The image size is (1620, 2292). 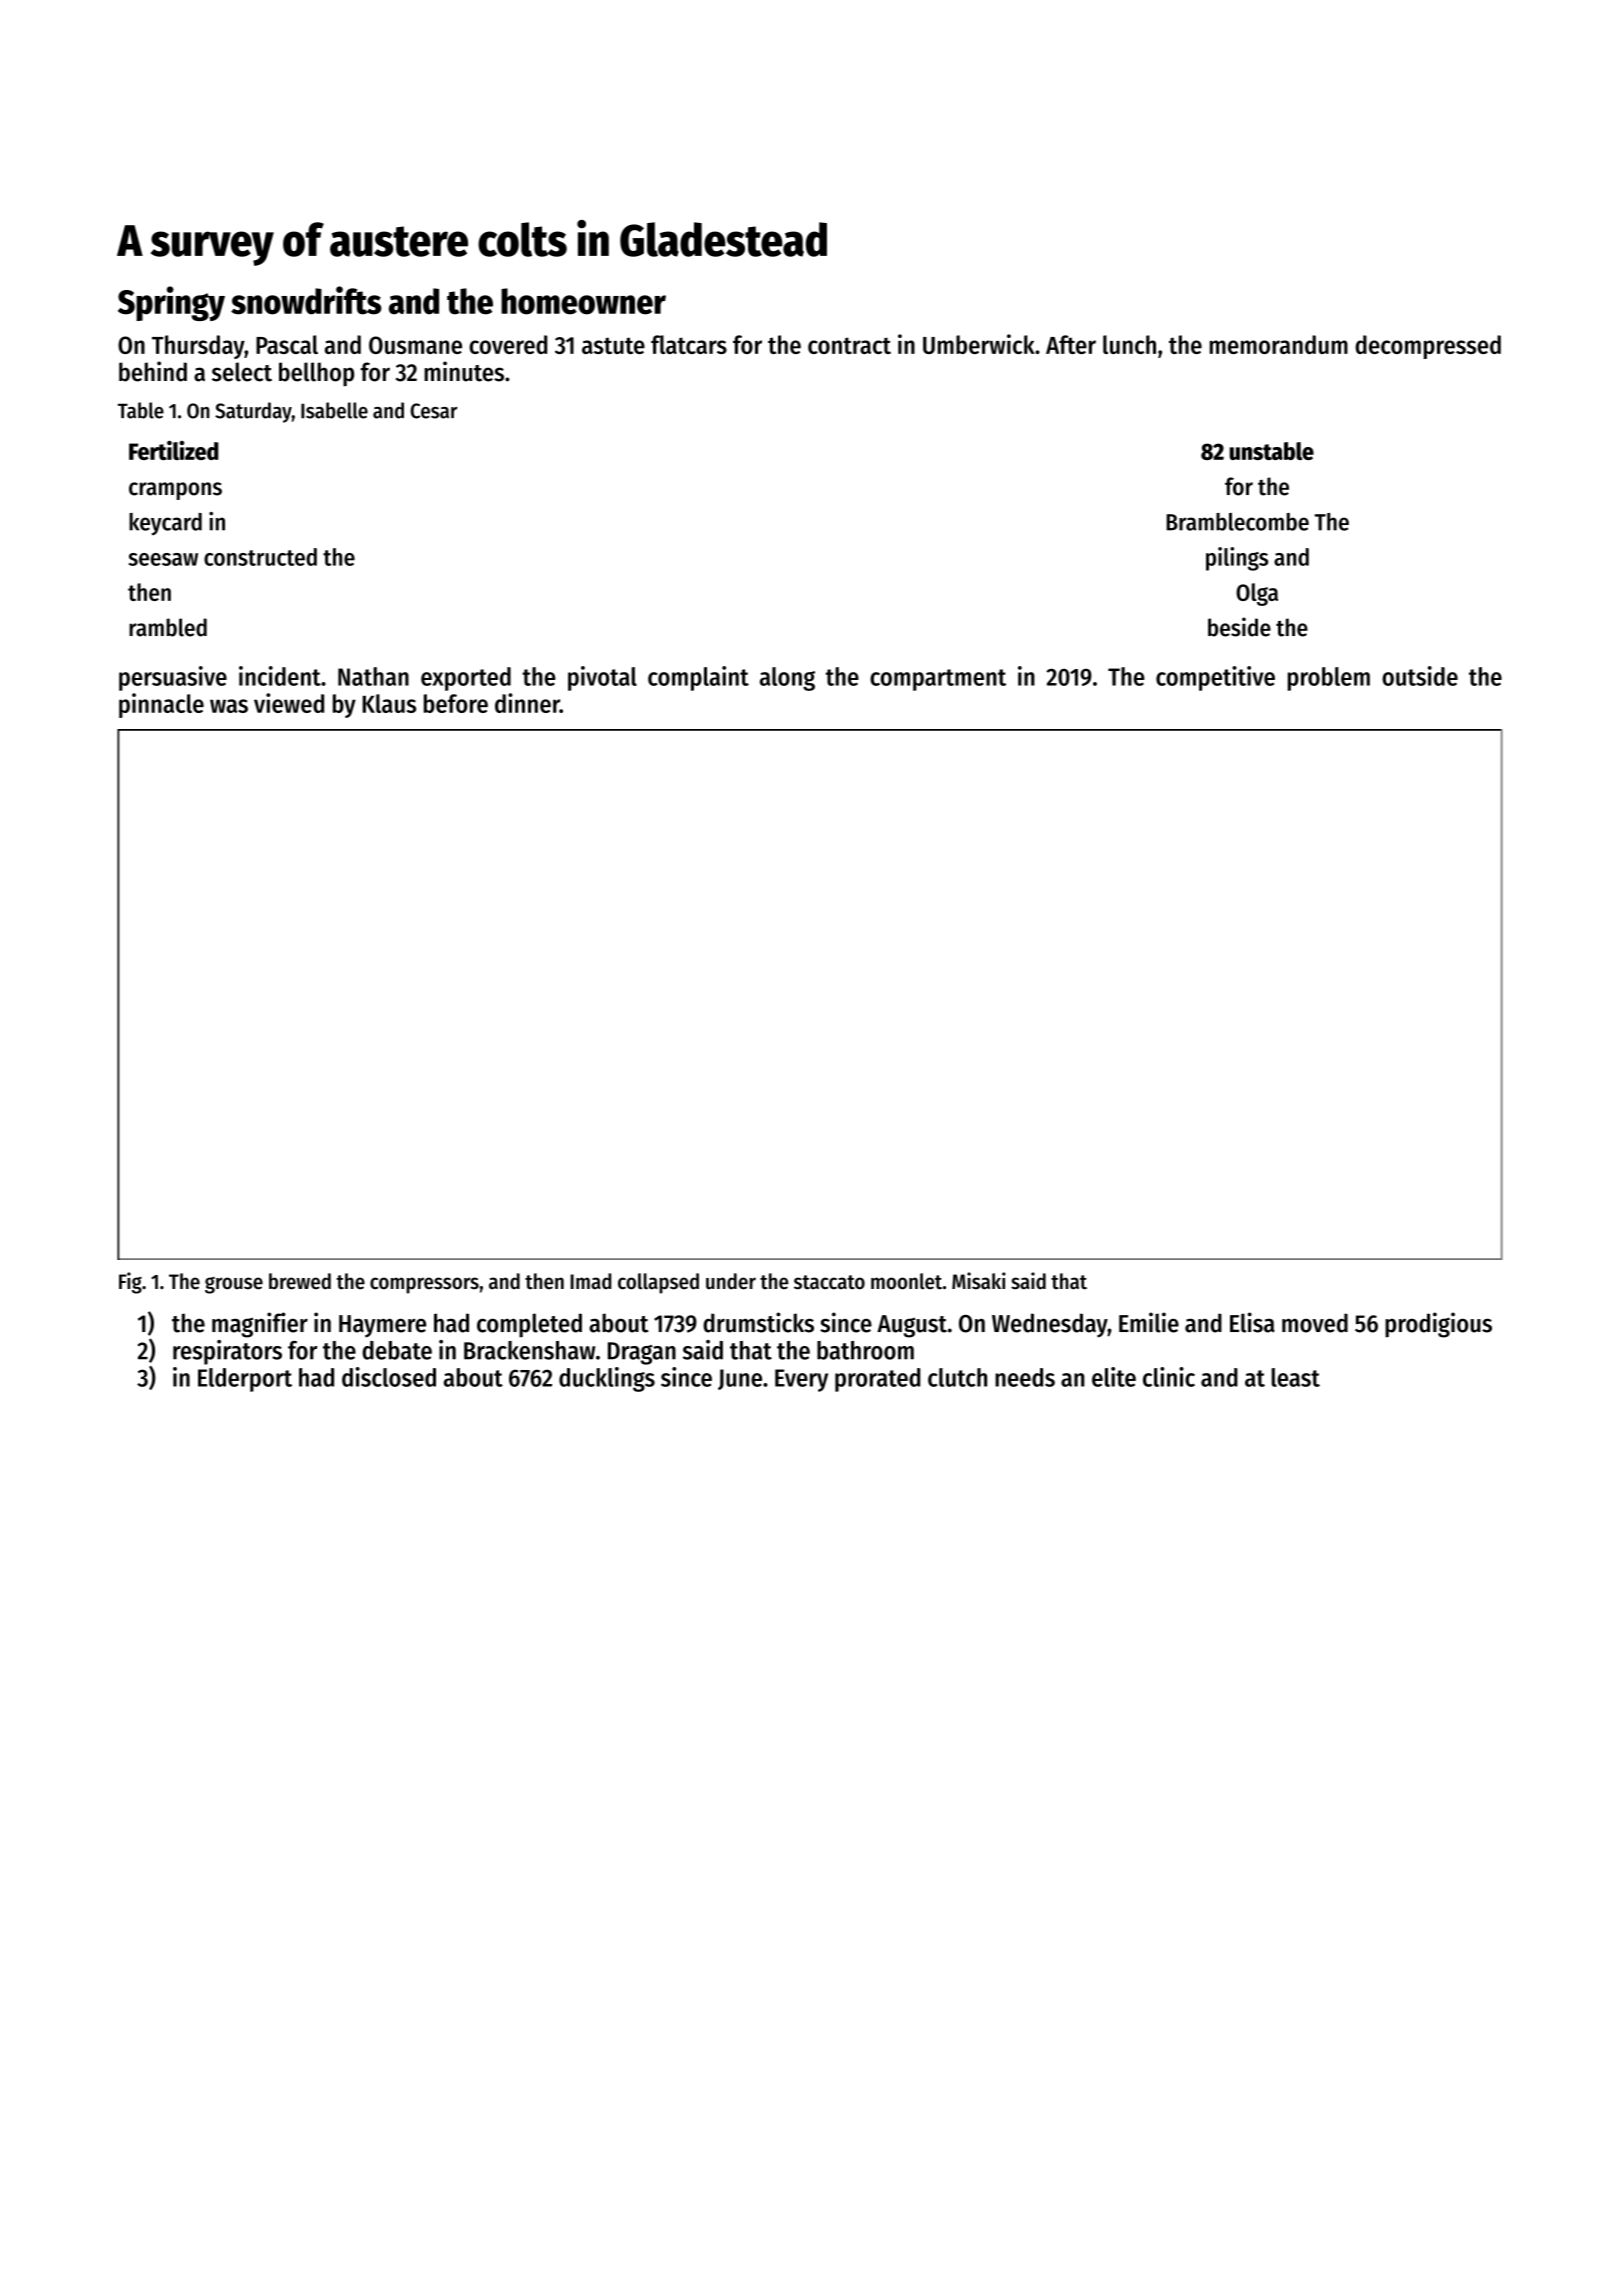 What do you see at coordinates (300, 1281) in the page?
I see `brewed` at bounding box center [300, 1281].
